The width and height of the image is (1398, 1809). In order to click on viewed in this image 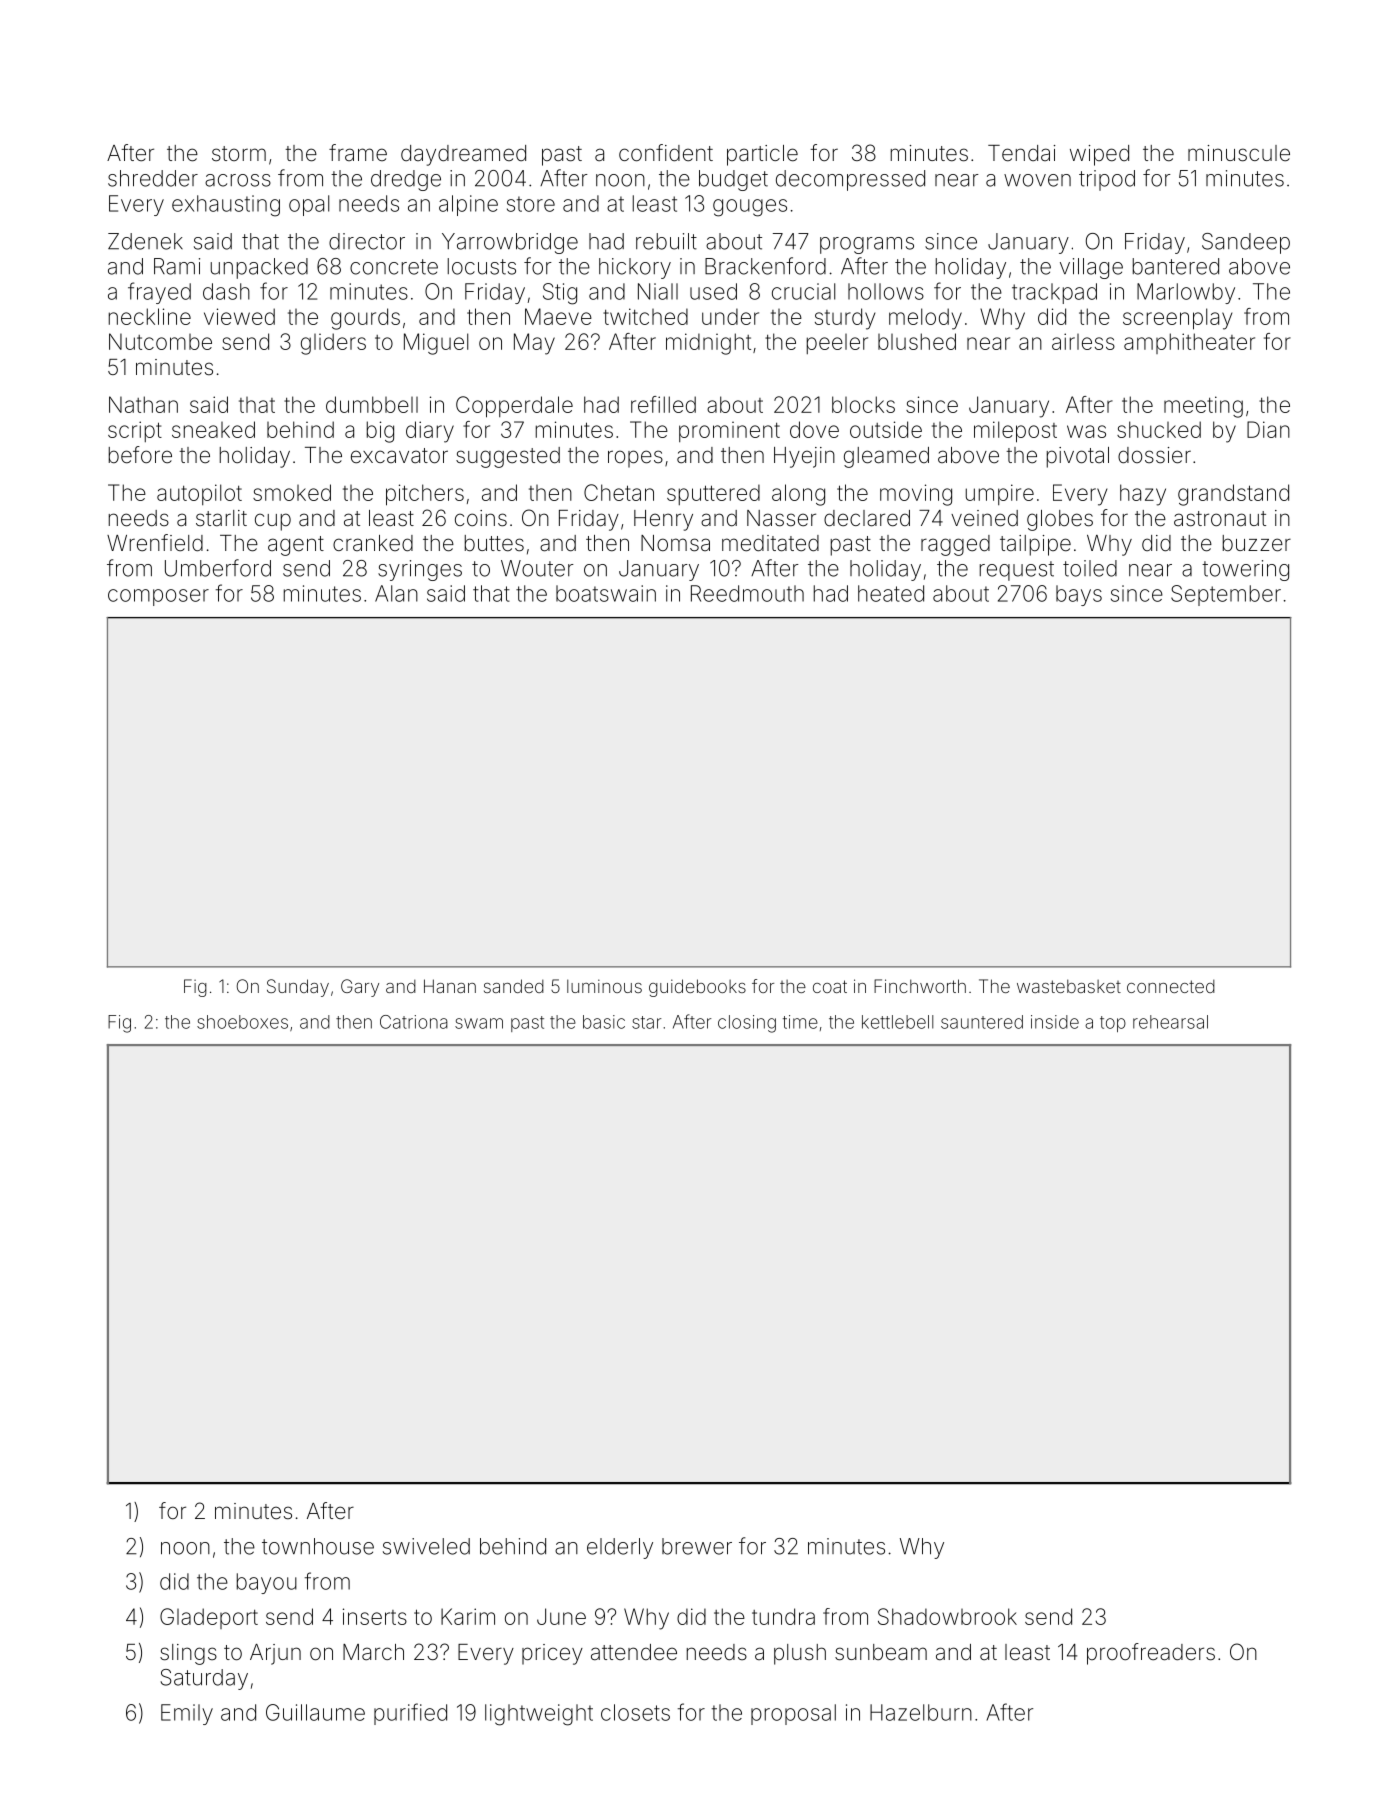, I will do `click(239, 316)`.
